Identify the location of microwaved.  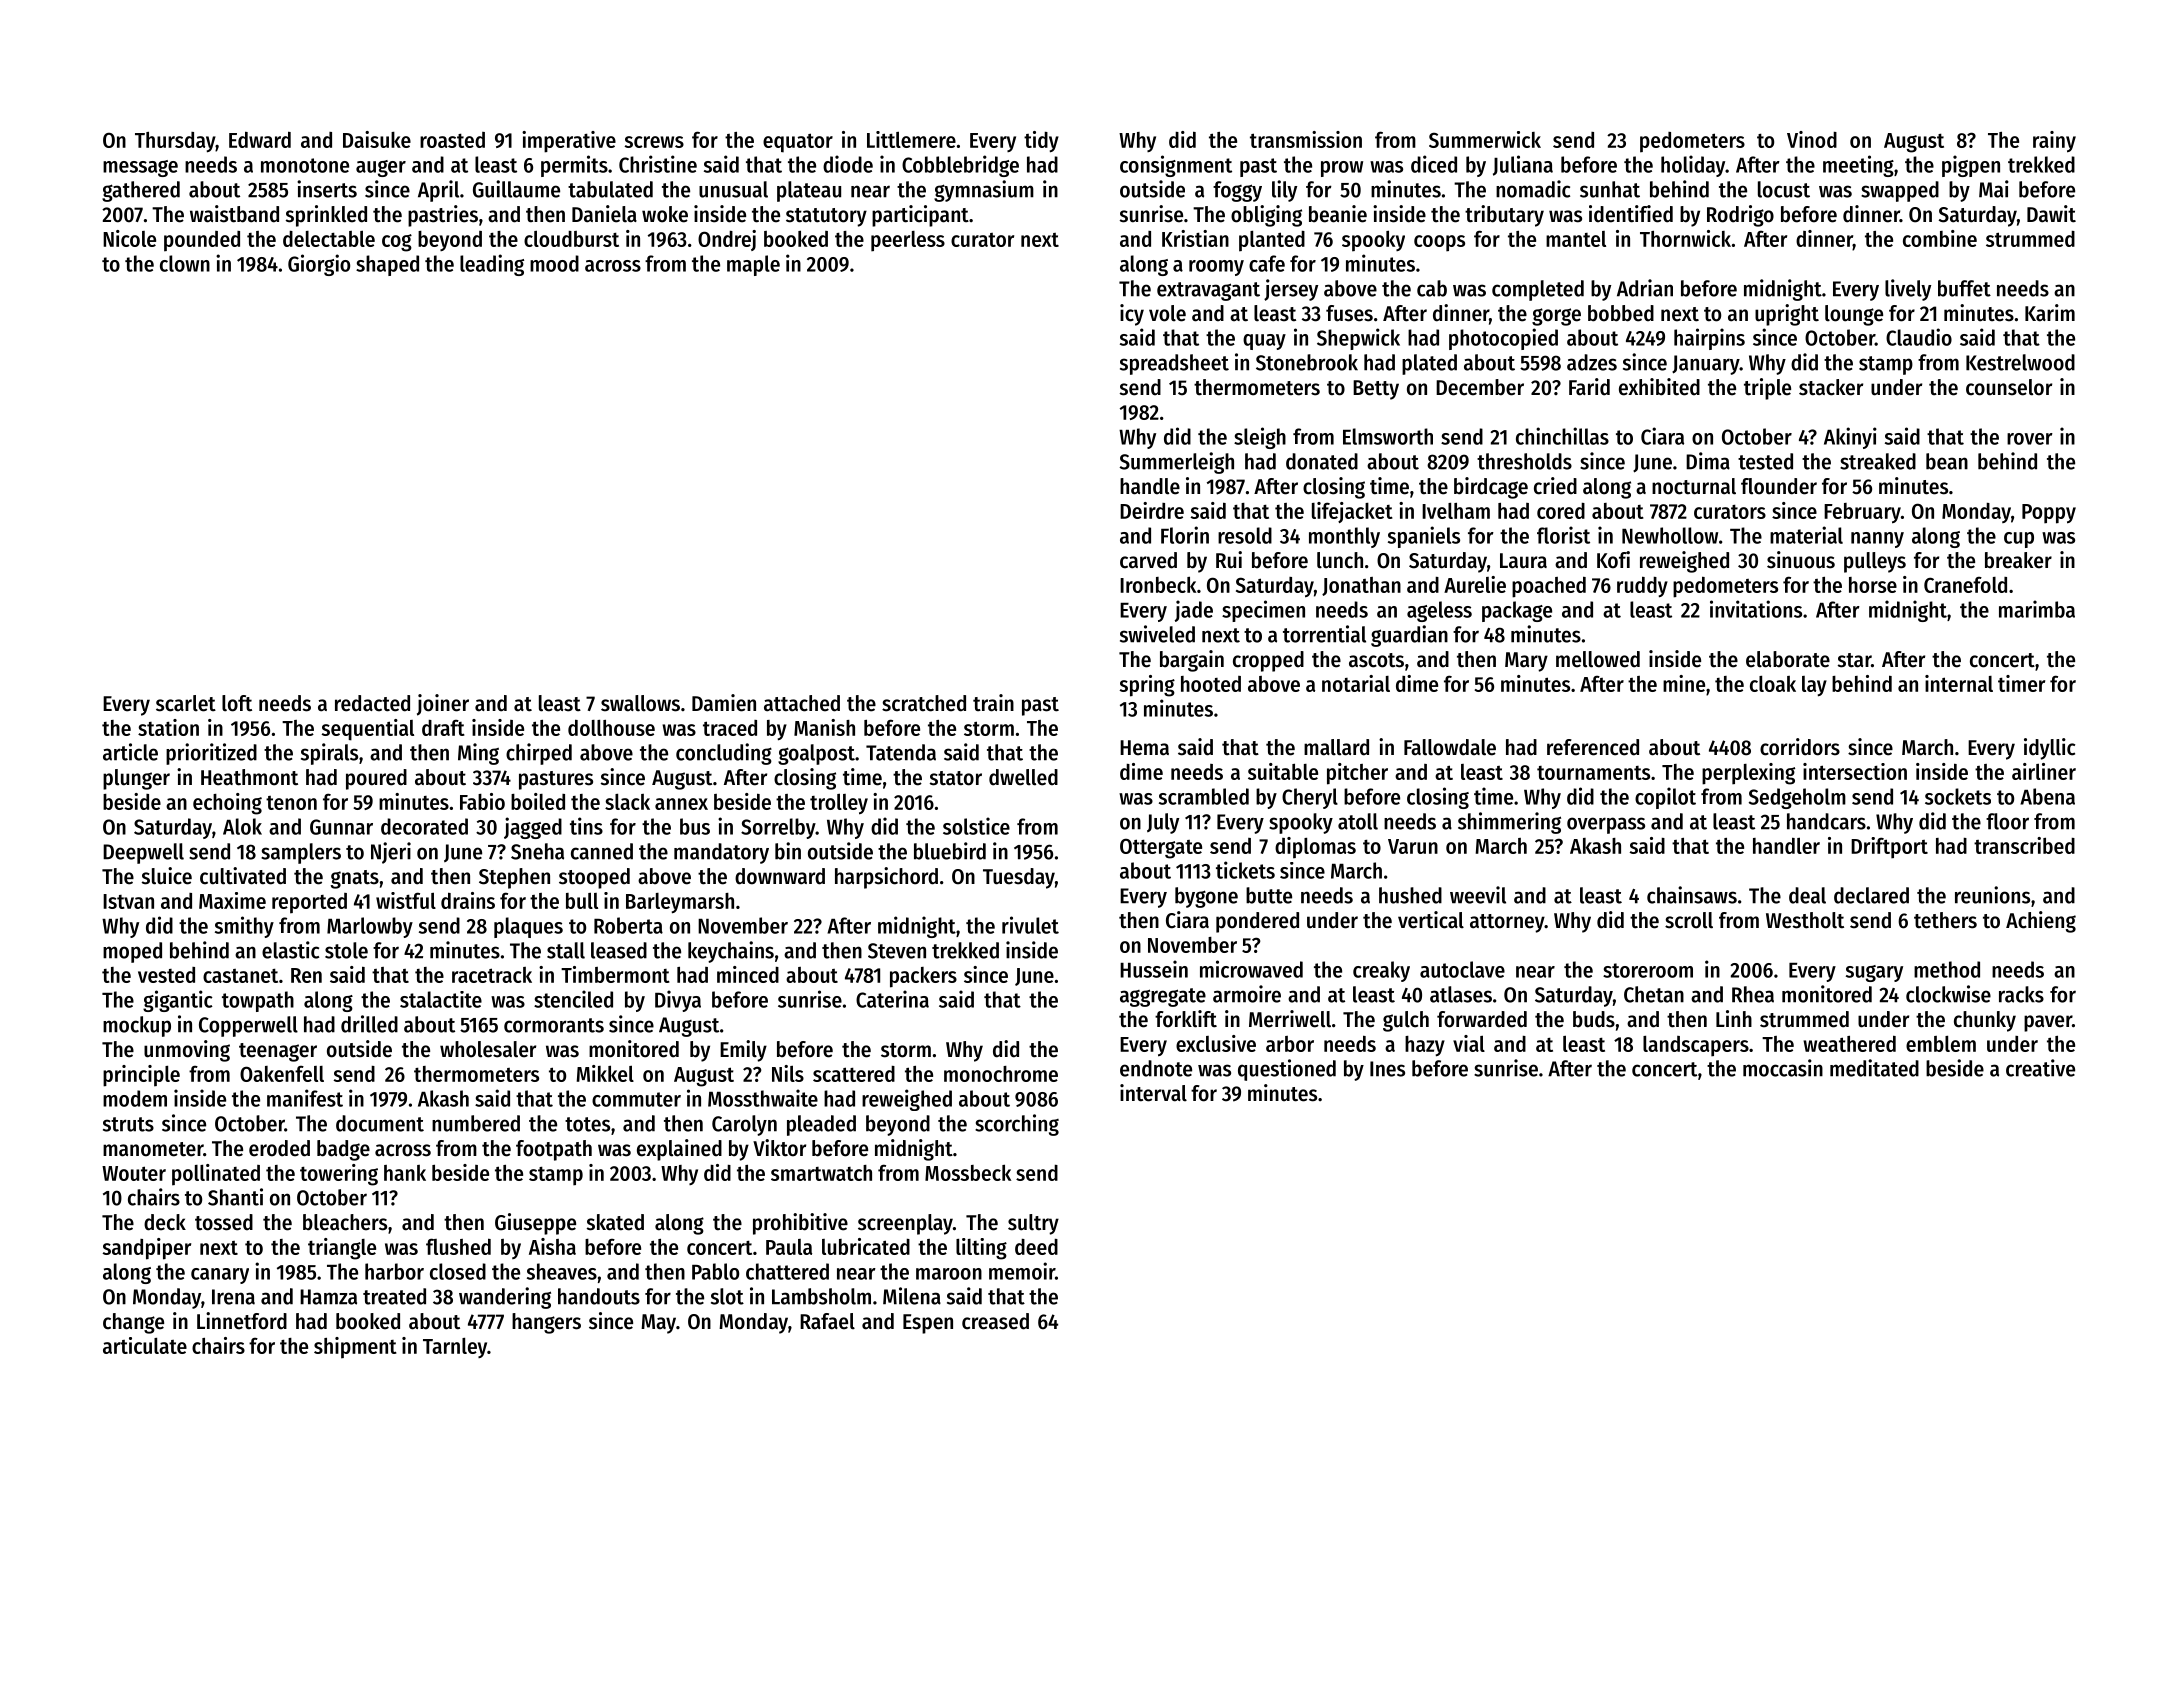
(1251, 969).
